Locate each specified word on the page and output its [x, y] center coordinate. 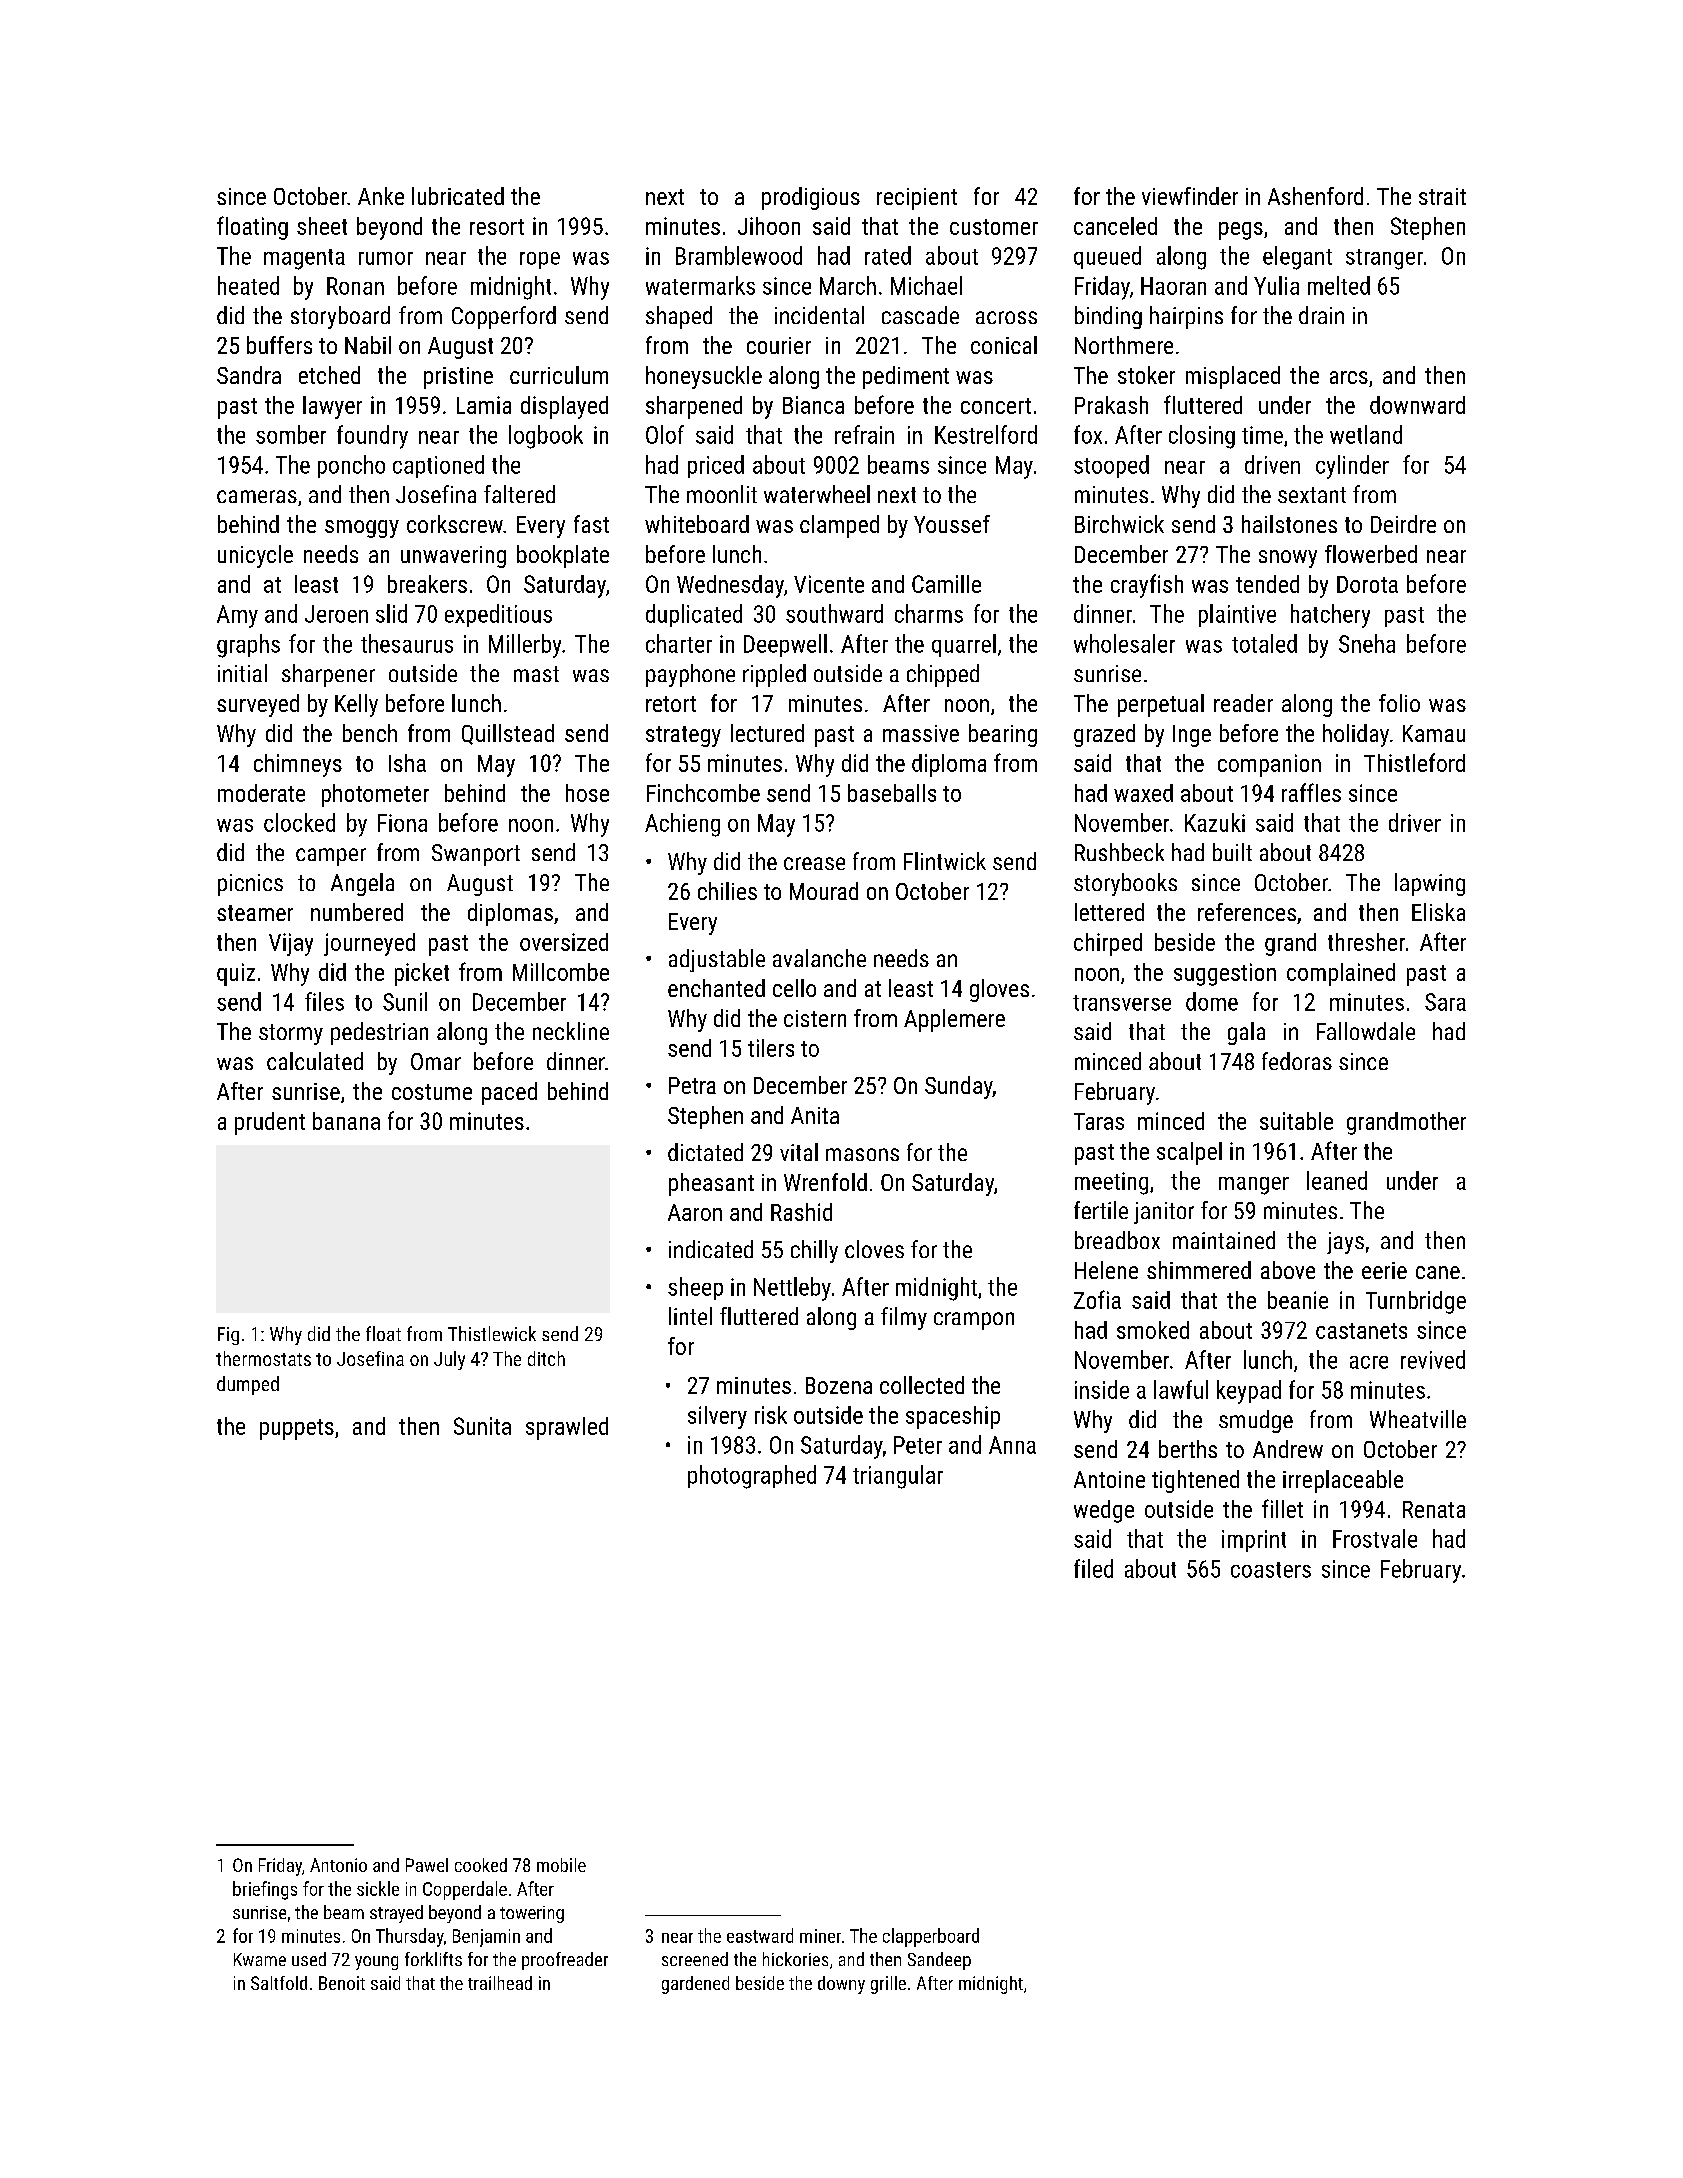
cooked [481, 1865]
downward [1417, 405]
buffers [279, 345]
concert [996, 406]
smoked [1153, 1330]
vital [799, 1152]
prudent [270, 1123]
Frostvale [1375, 1538]
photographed [752, 1477]
